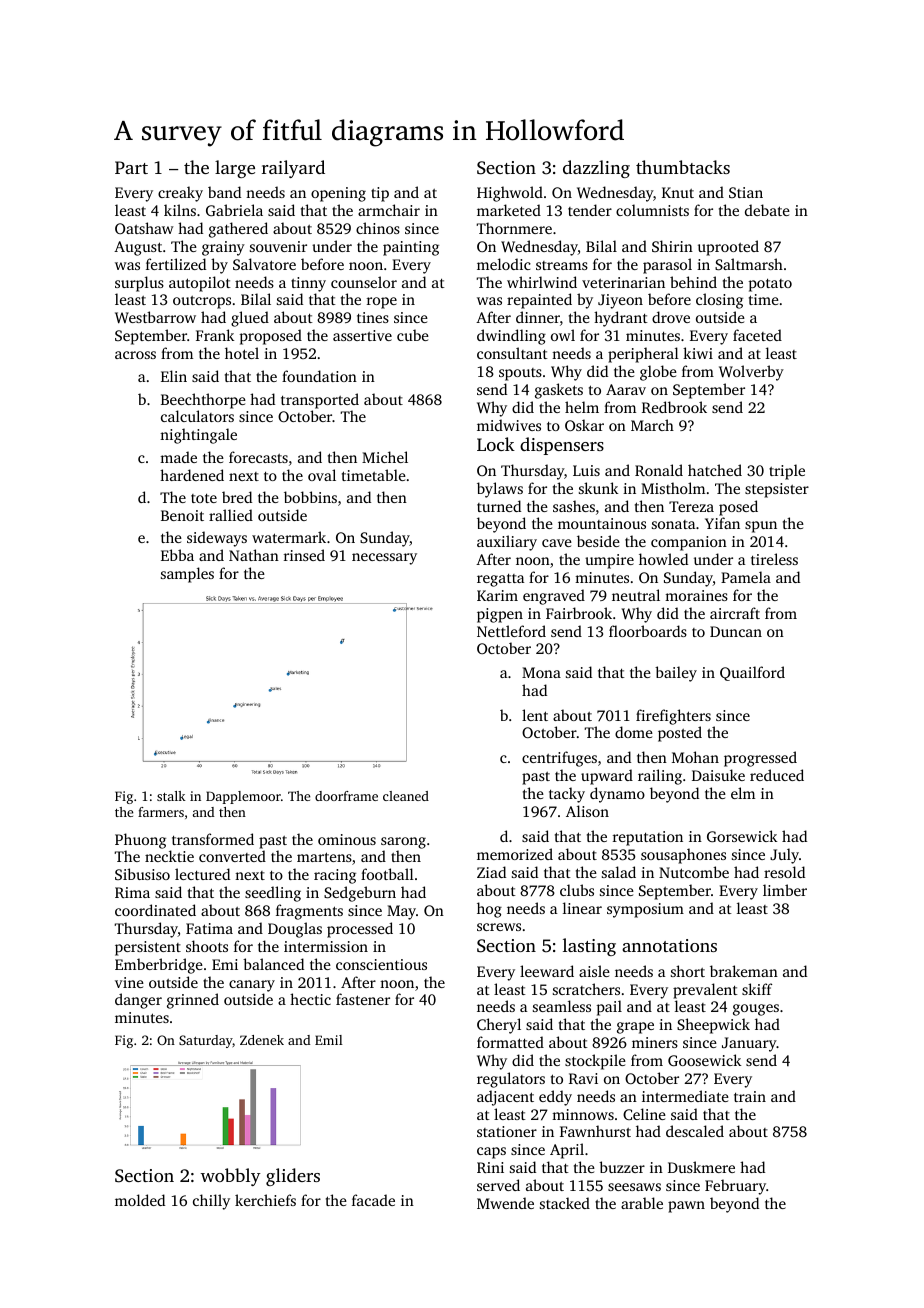 The width and height of the screenshot is (924, 1308). Describe the element at coordinates (746, 192) in the screenshot. I see `Stian` at that location.
